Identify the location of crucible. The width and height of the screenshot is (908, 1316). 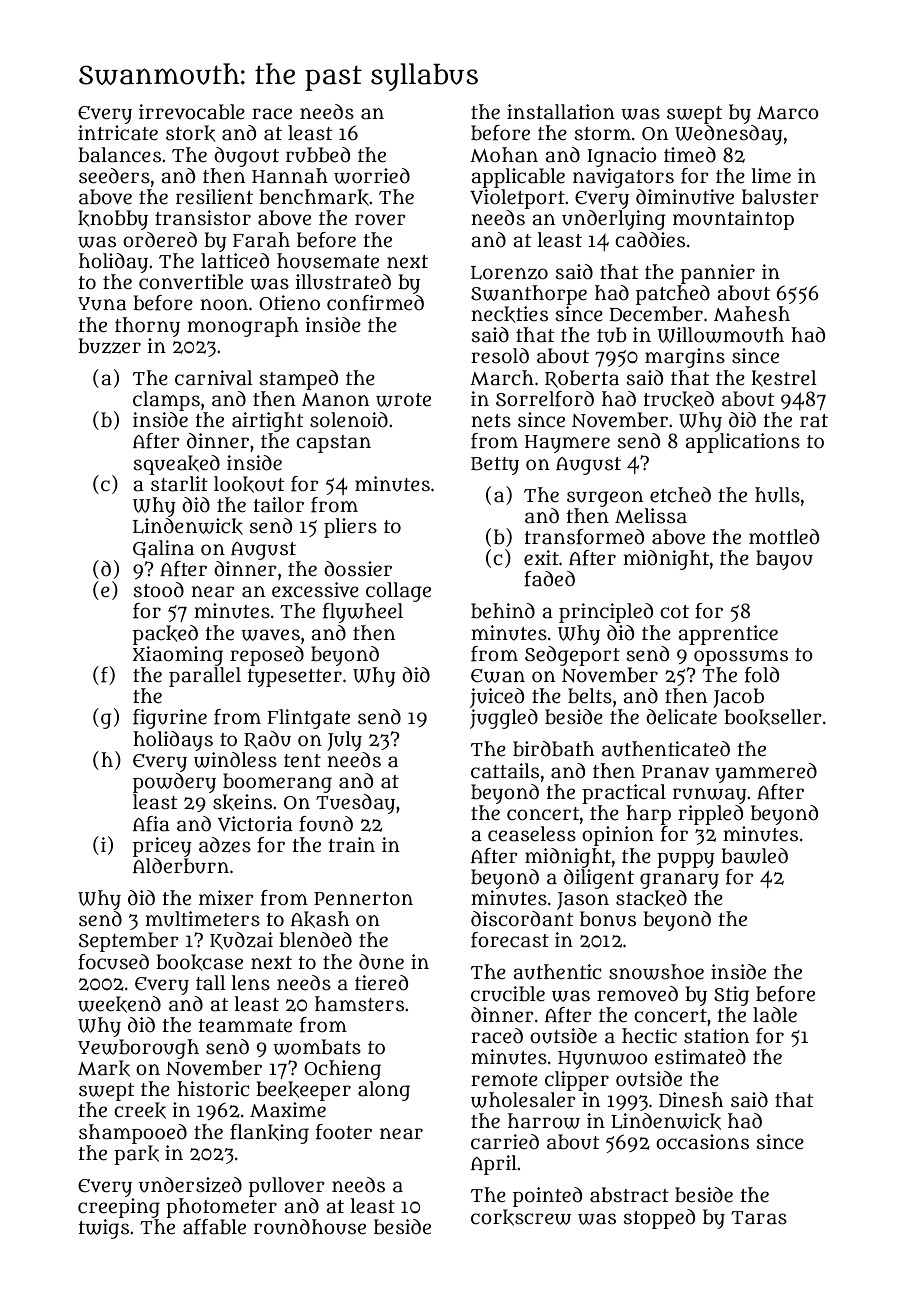
(508, 994).
